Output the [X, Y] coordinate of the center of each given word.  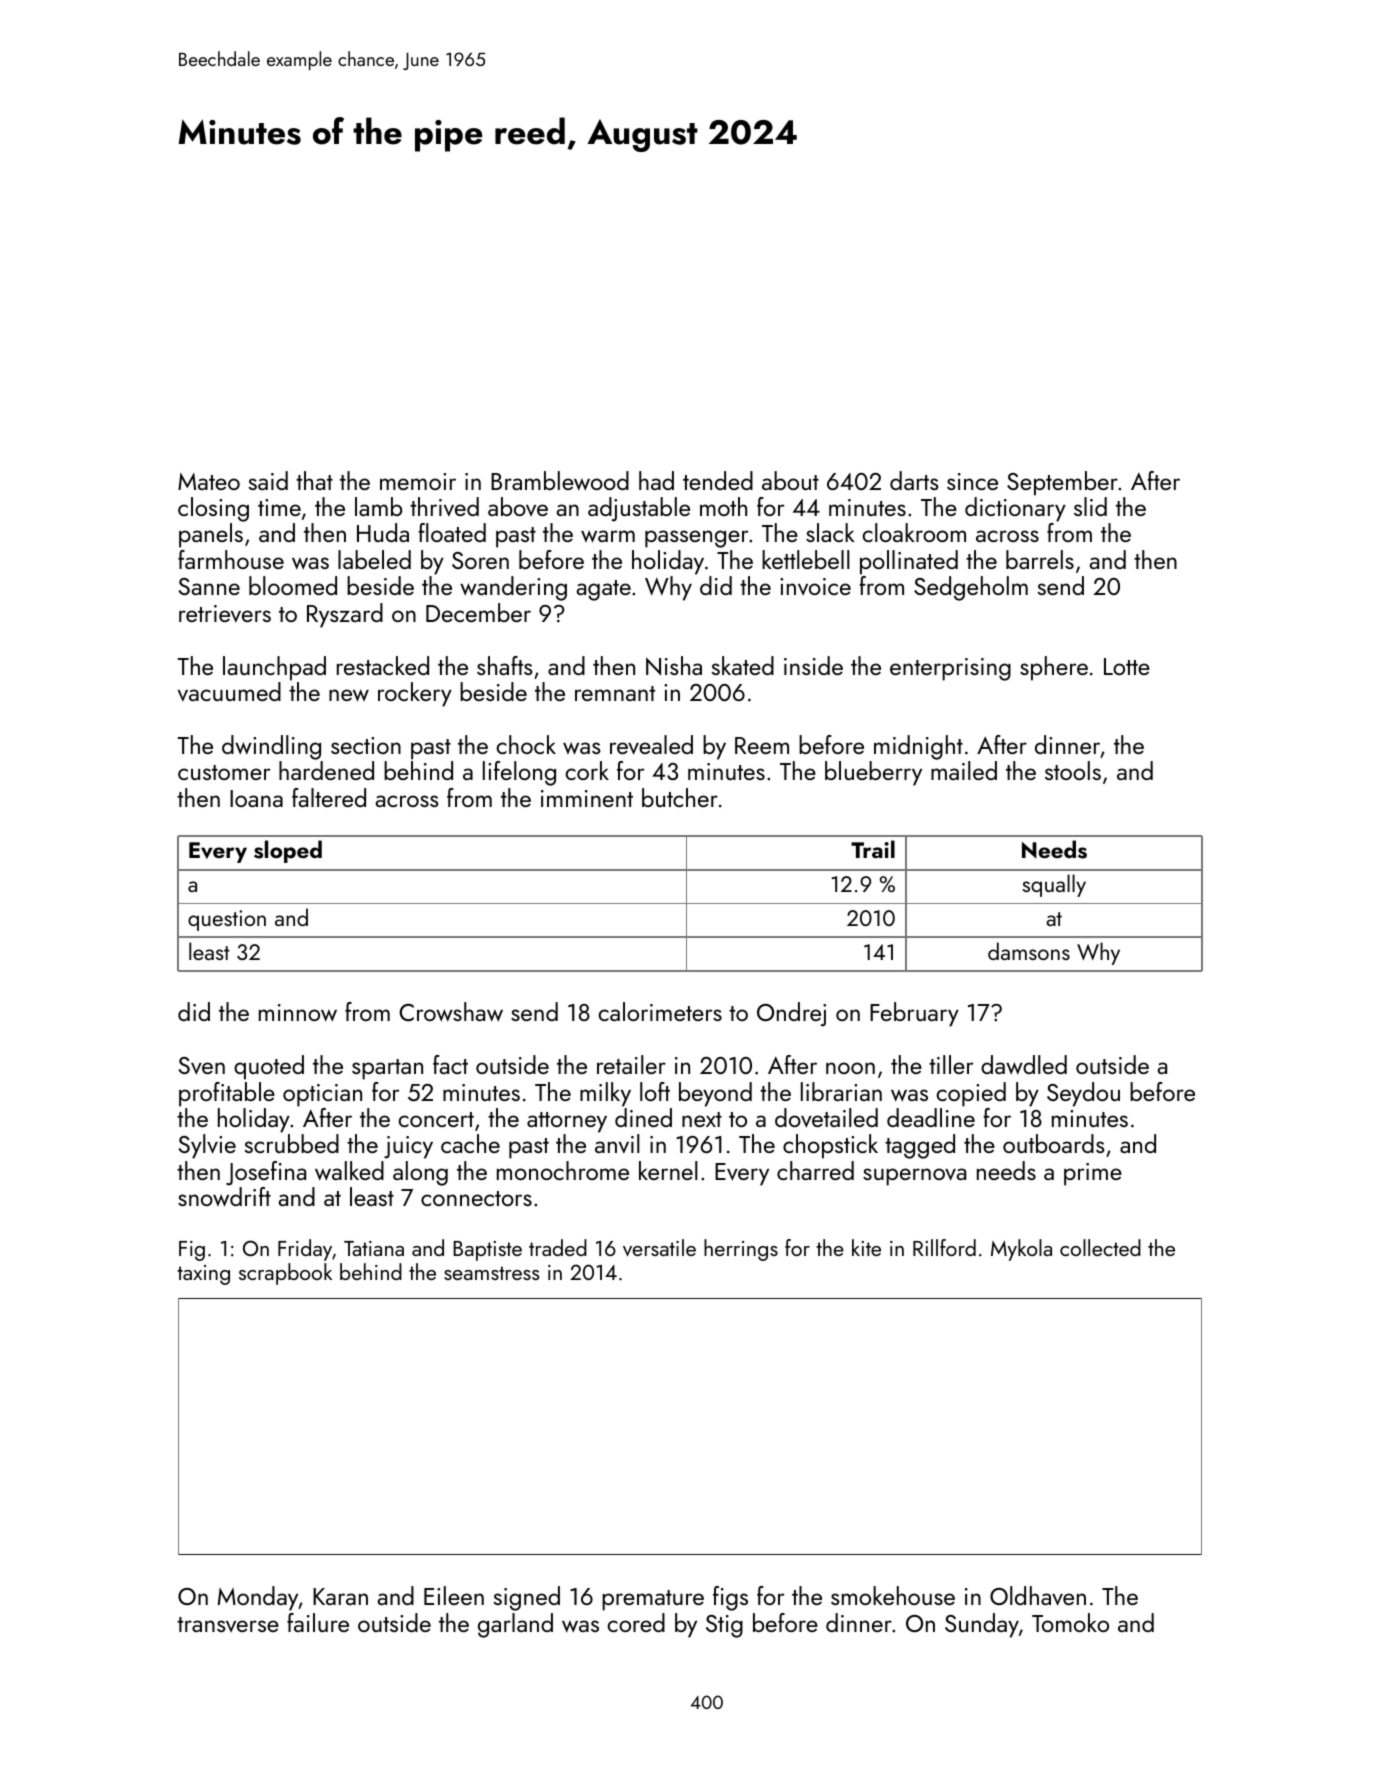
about [790, 480]
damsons [1029, 951]
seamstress [491, 1273]
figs [730, 1598]
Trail [873, 849]
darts [914, 480]
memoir [418, 481]
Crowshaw [451, 1012]
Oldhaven [1038, 1596]
